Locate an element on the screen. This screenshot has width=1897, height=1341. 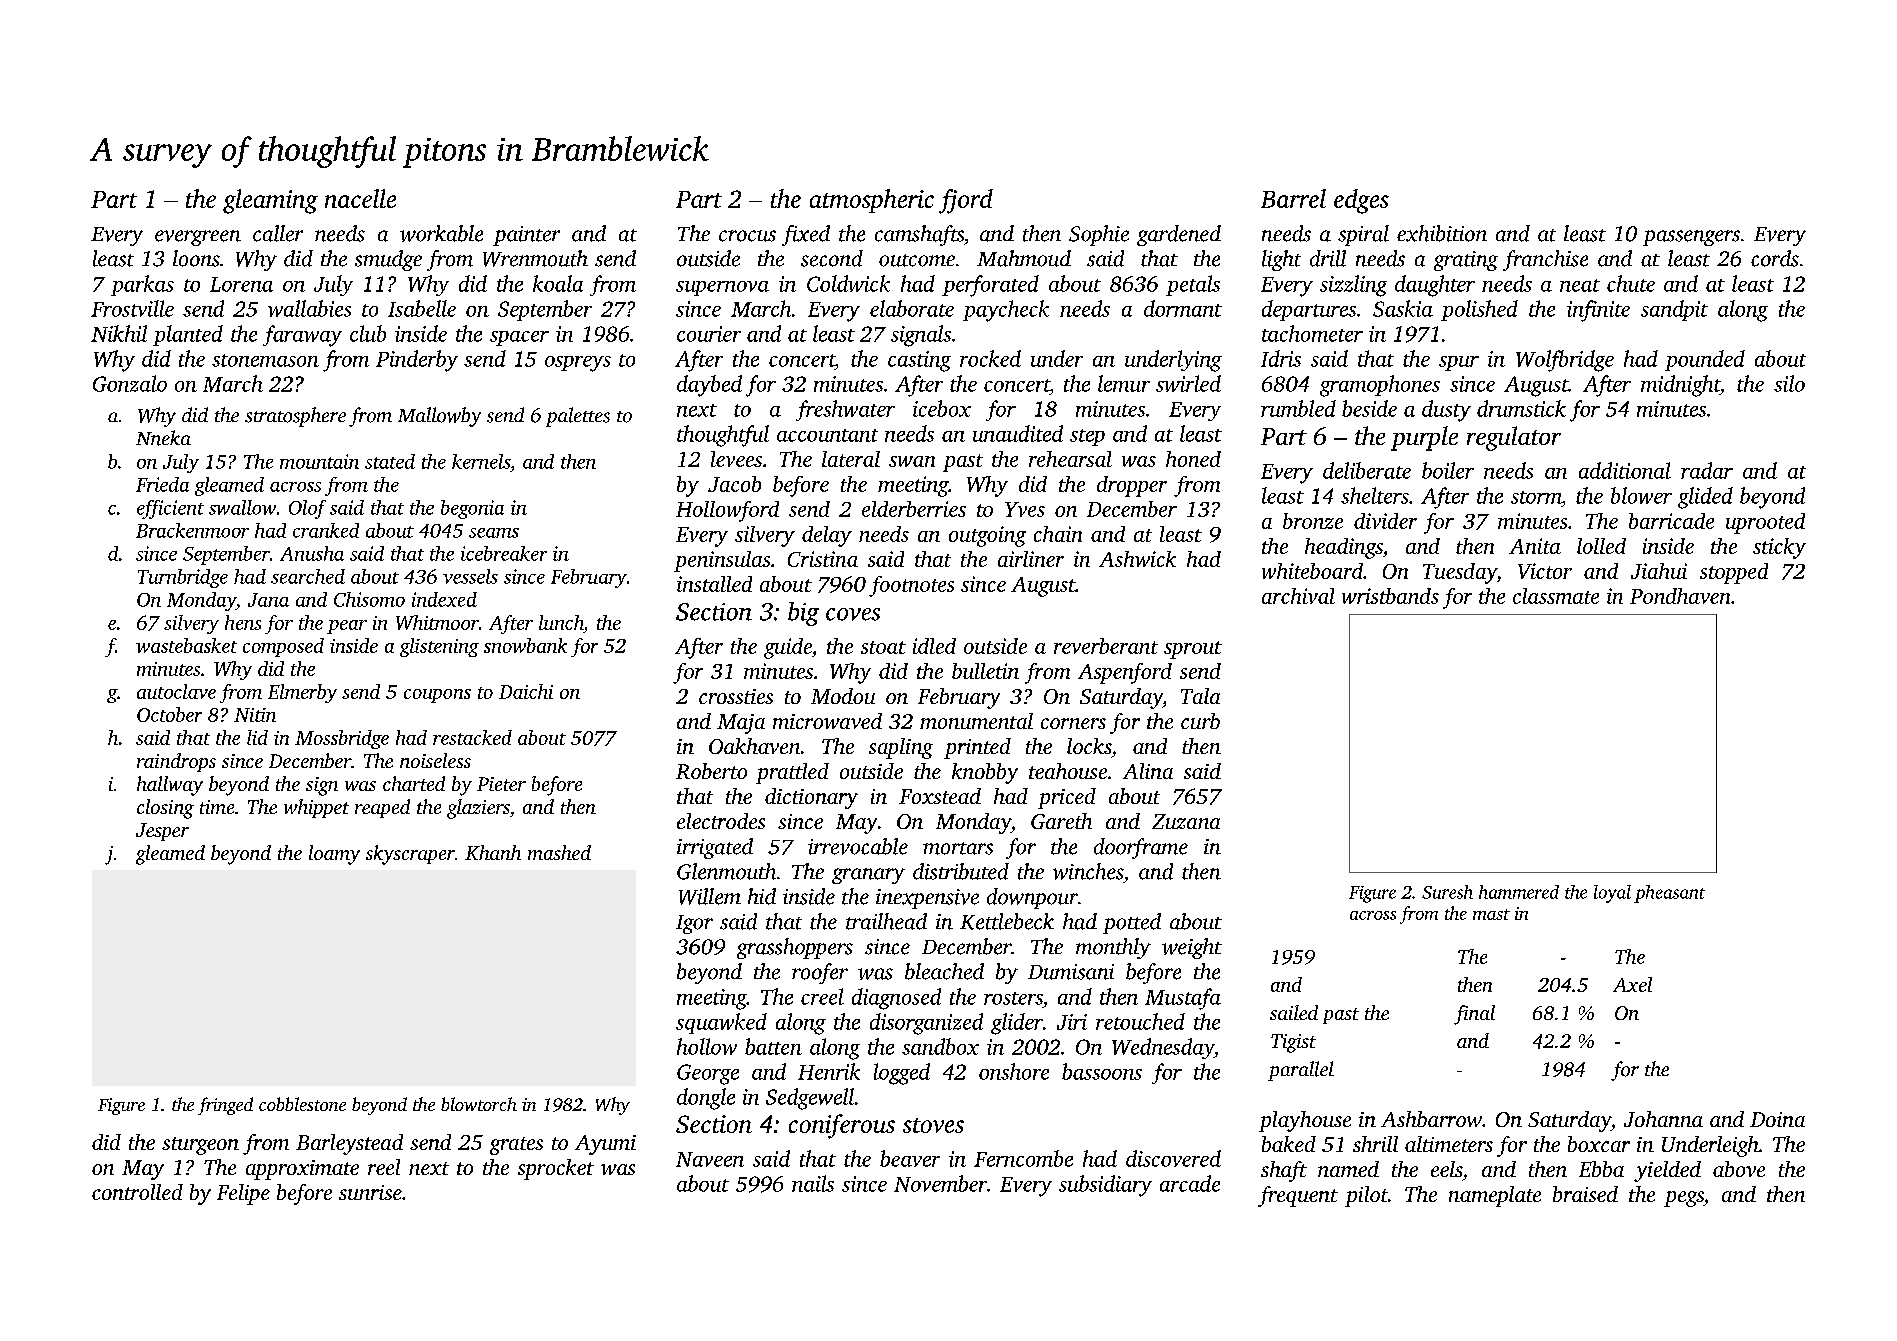
curb is located at coordinates (1200, 721).
